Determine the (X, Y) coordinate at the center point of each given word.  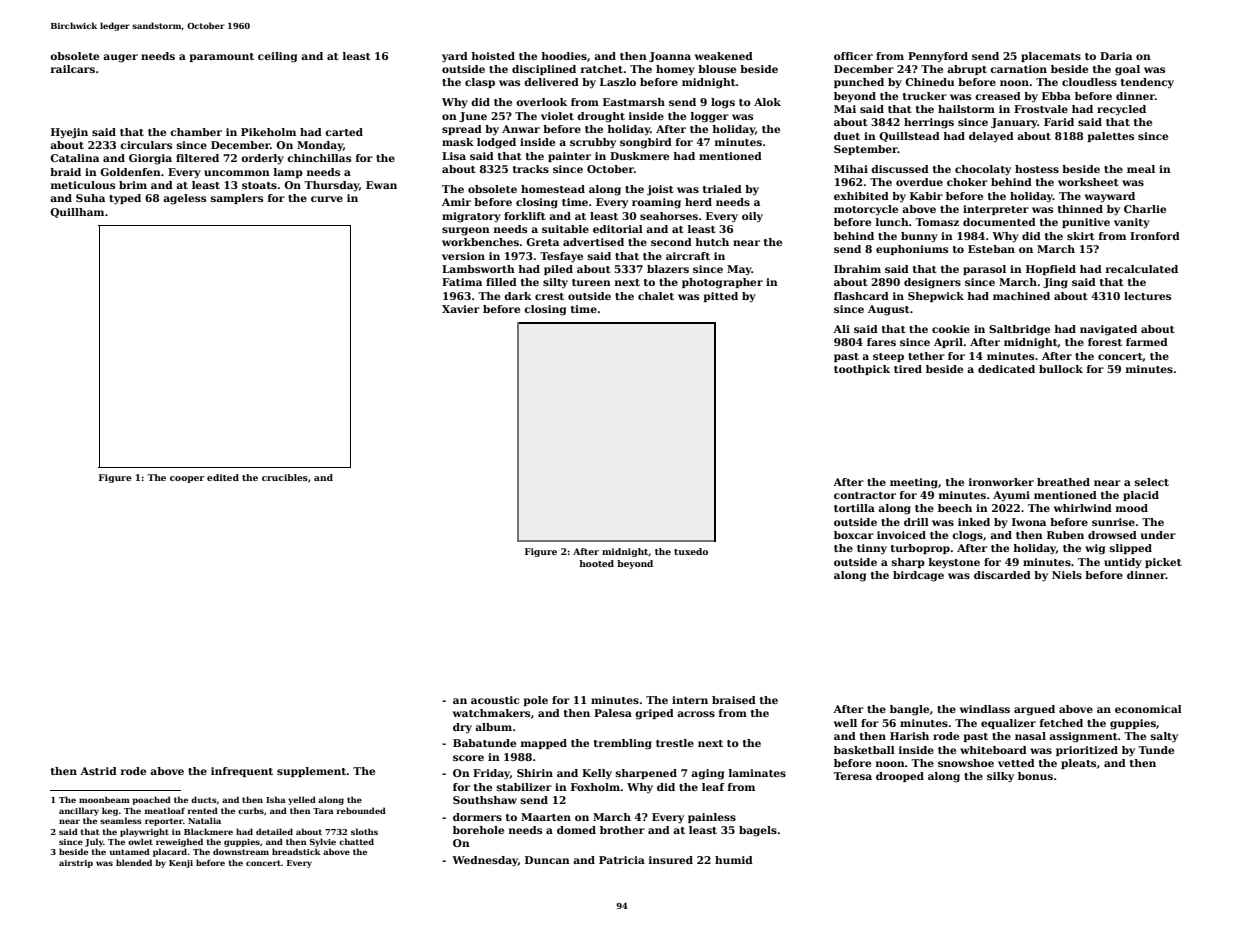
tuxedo (691, 551)
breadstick (296, 851)
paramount (221, 57)
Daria (1116, 56)
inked (974, 522)
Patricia (622, 860)
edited (223, 477)
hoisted (493, 56)
